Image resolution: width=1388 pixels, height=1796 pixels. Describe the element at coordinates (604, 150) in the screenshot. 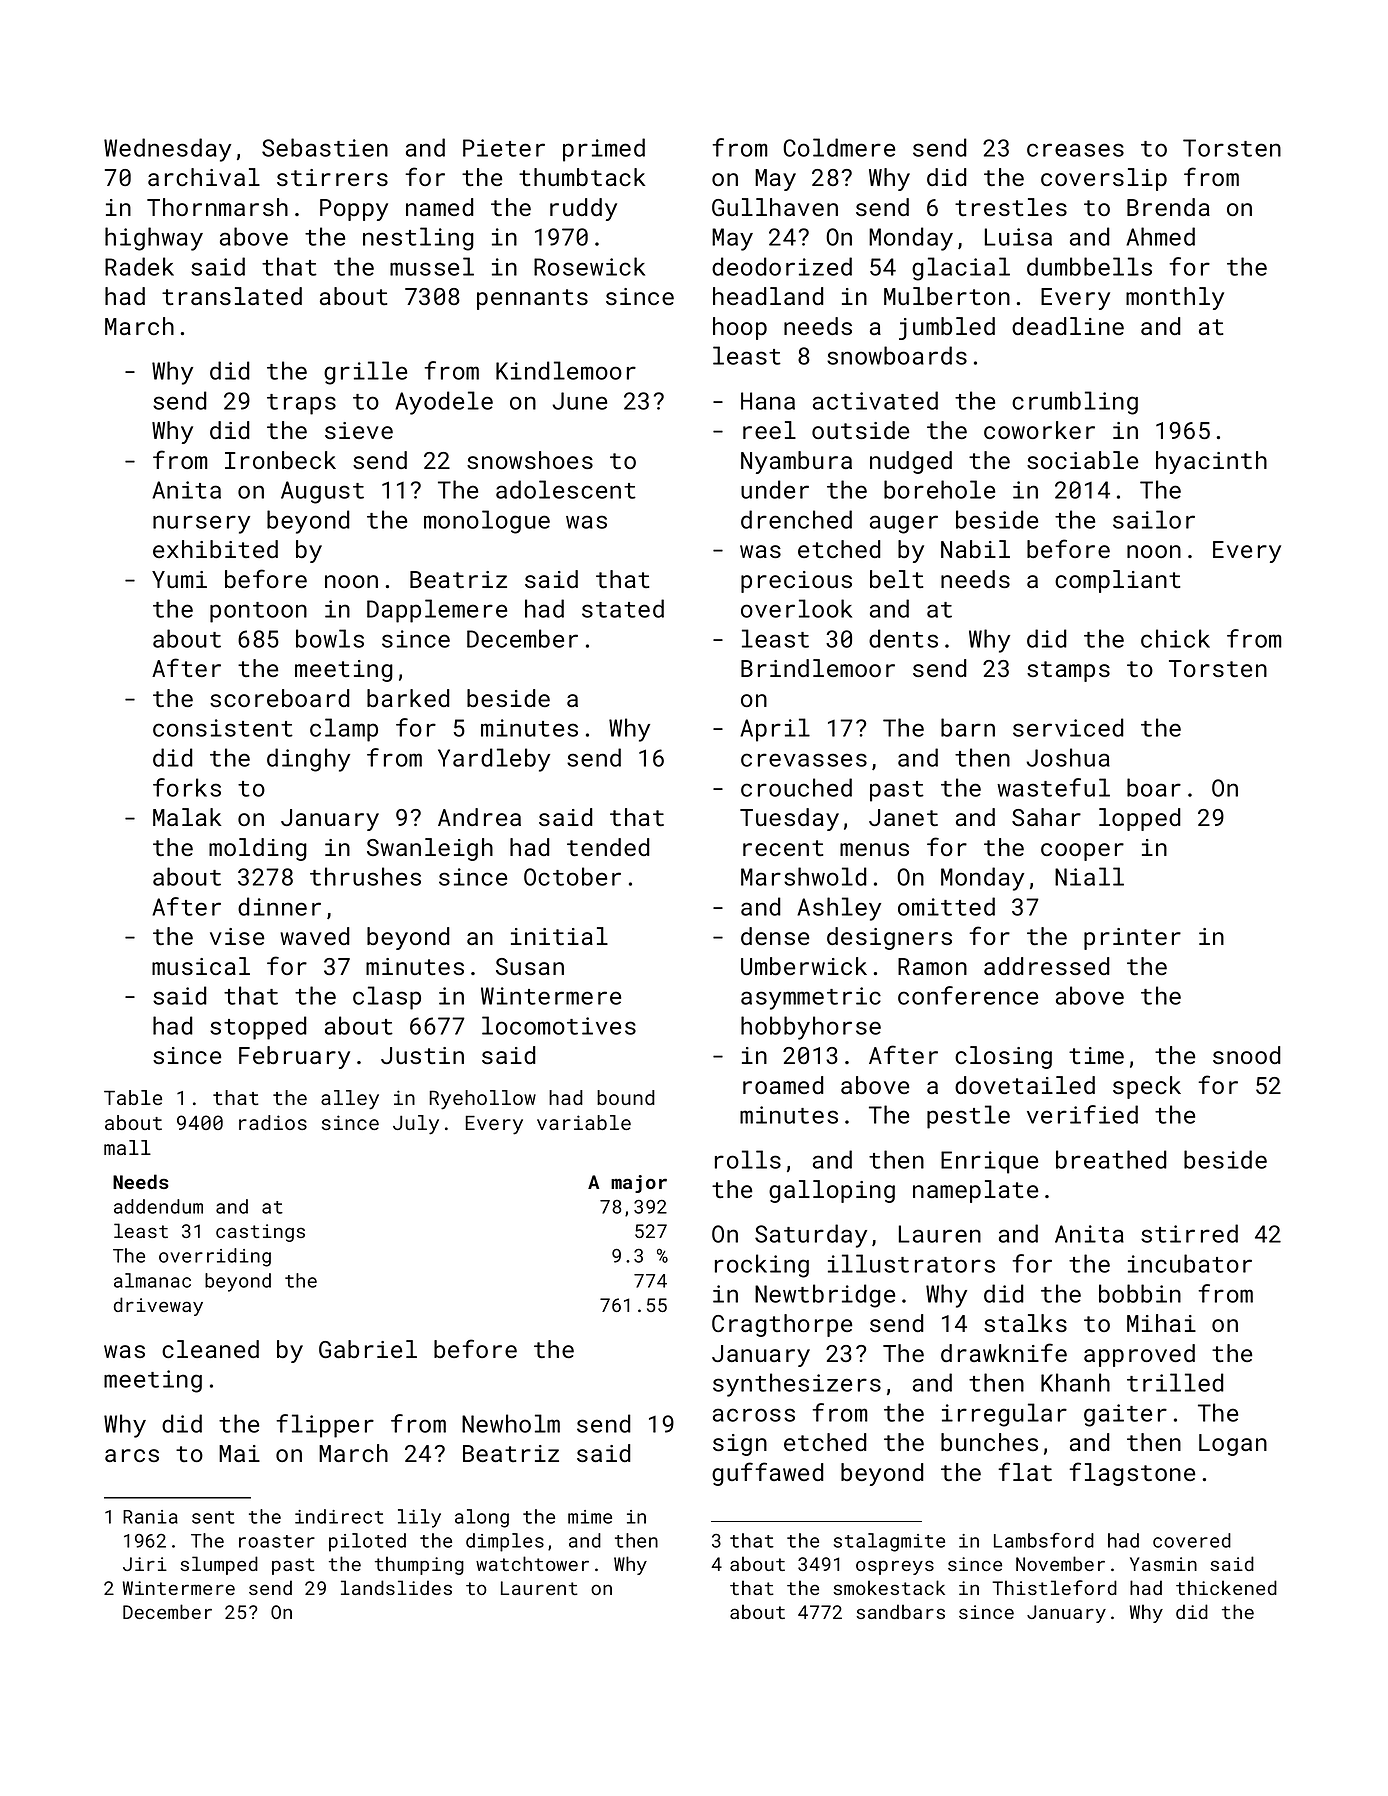

I see `primed` at that location.
